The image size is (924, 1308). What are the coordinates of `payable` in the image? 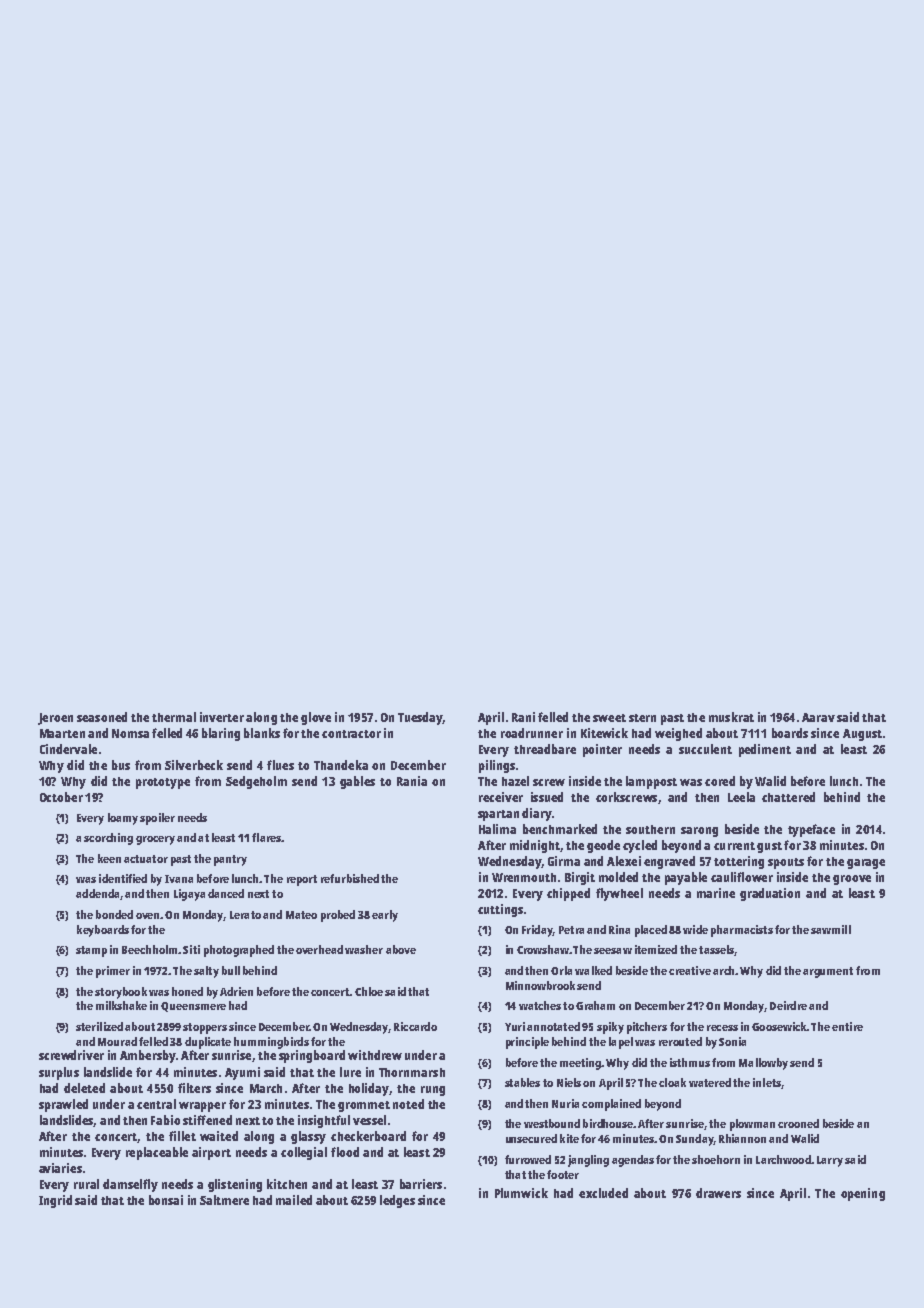 It's located at (686, 878).
